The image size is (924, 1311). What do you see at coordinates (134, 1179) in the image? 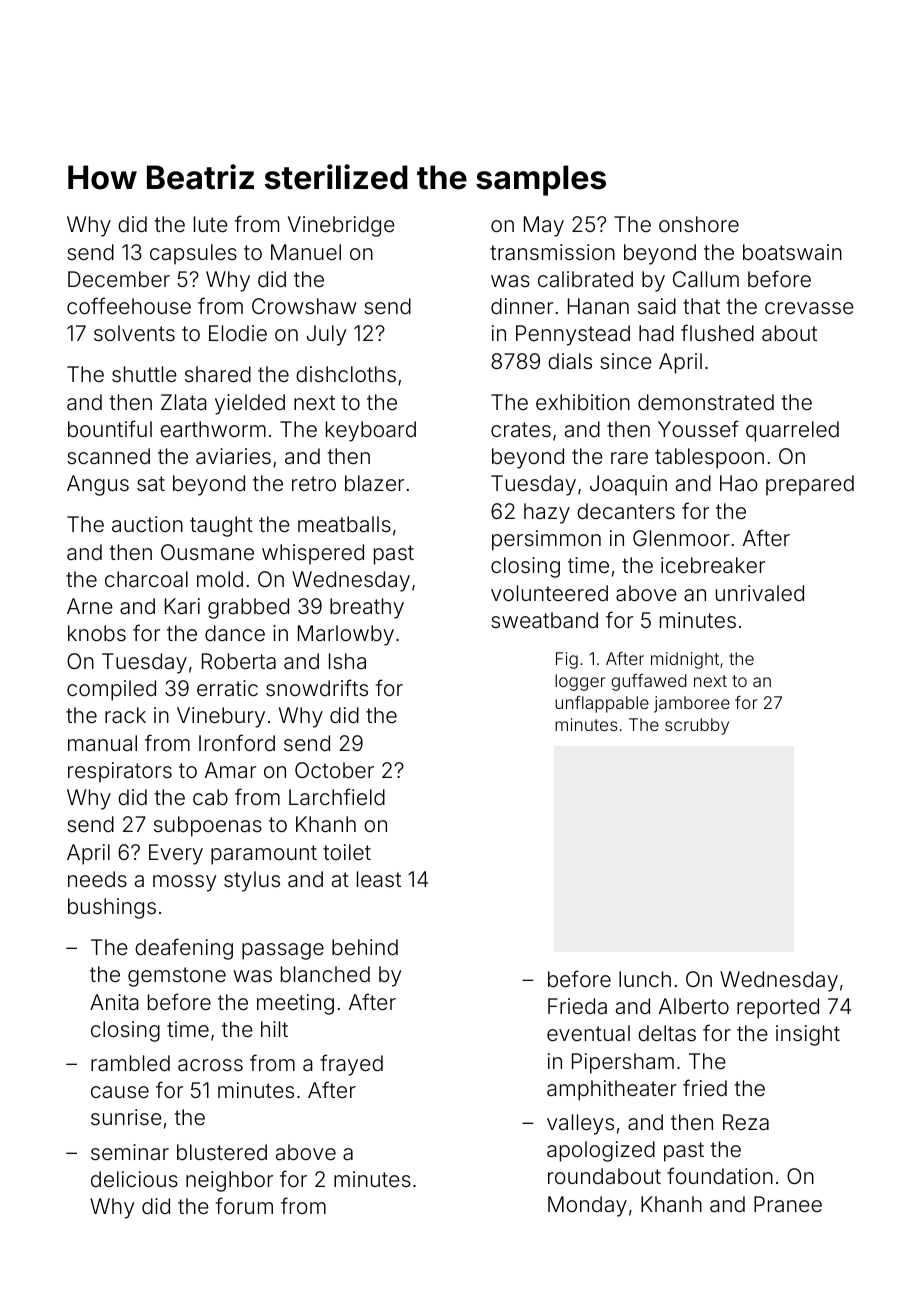
I see `delicious` at bounding box center [134, 1179].
